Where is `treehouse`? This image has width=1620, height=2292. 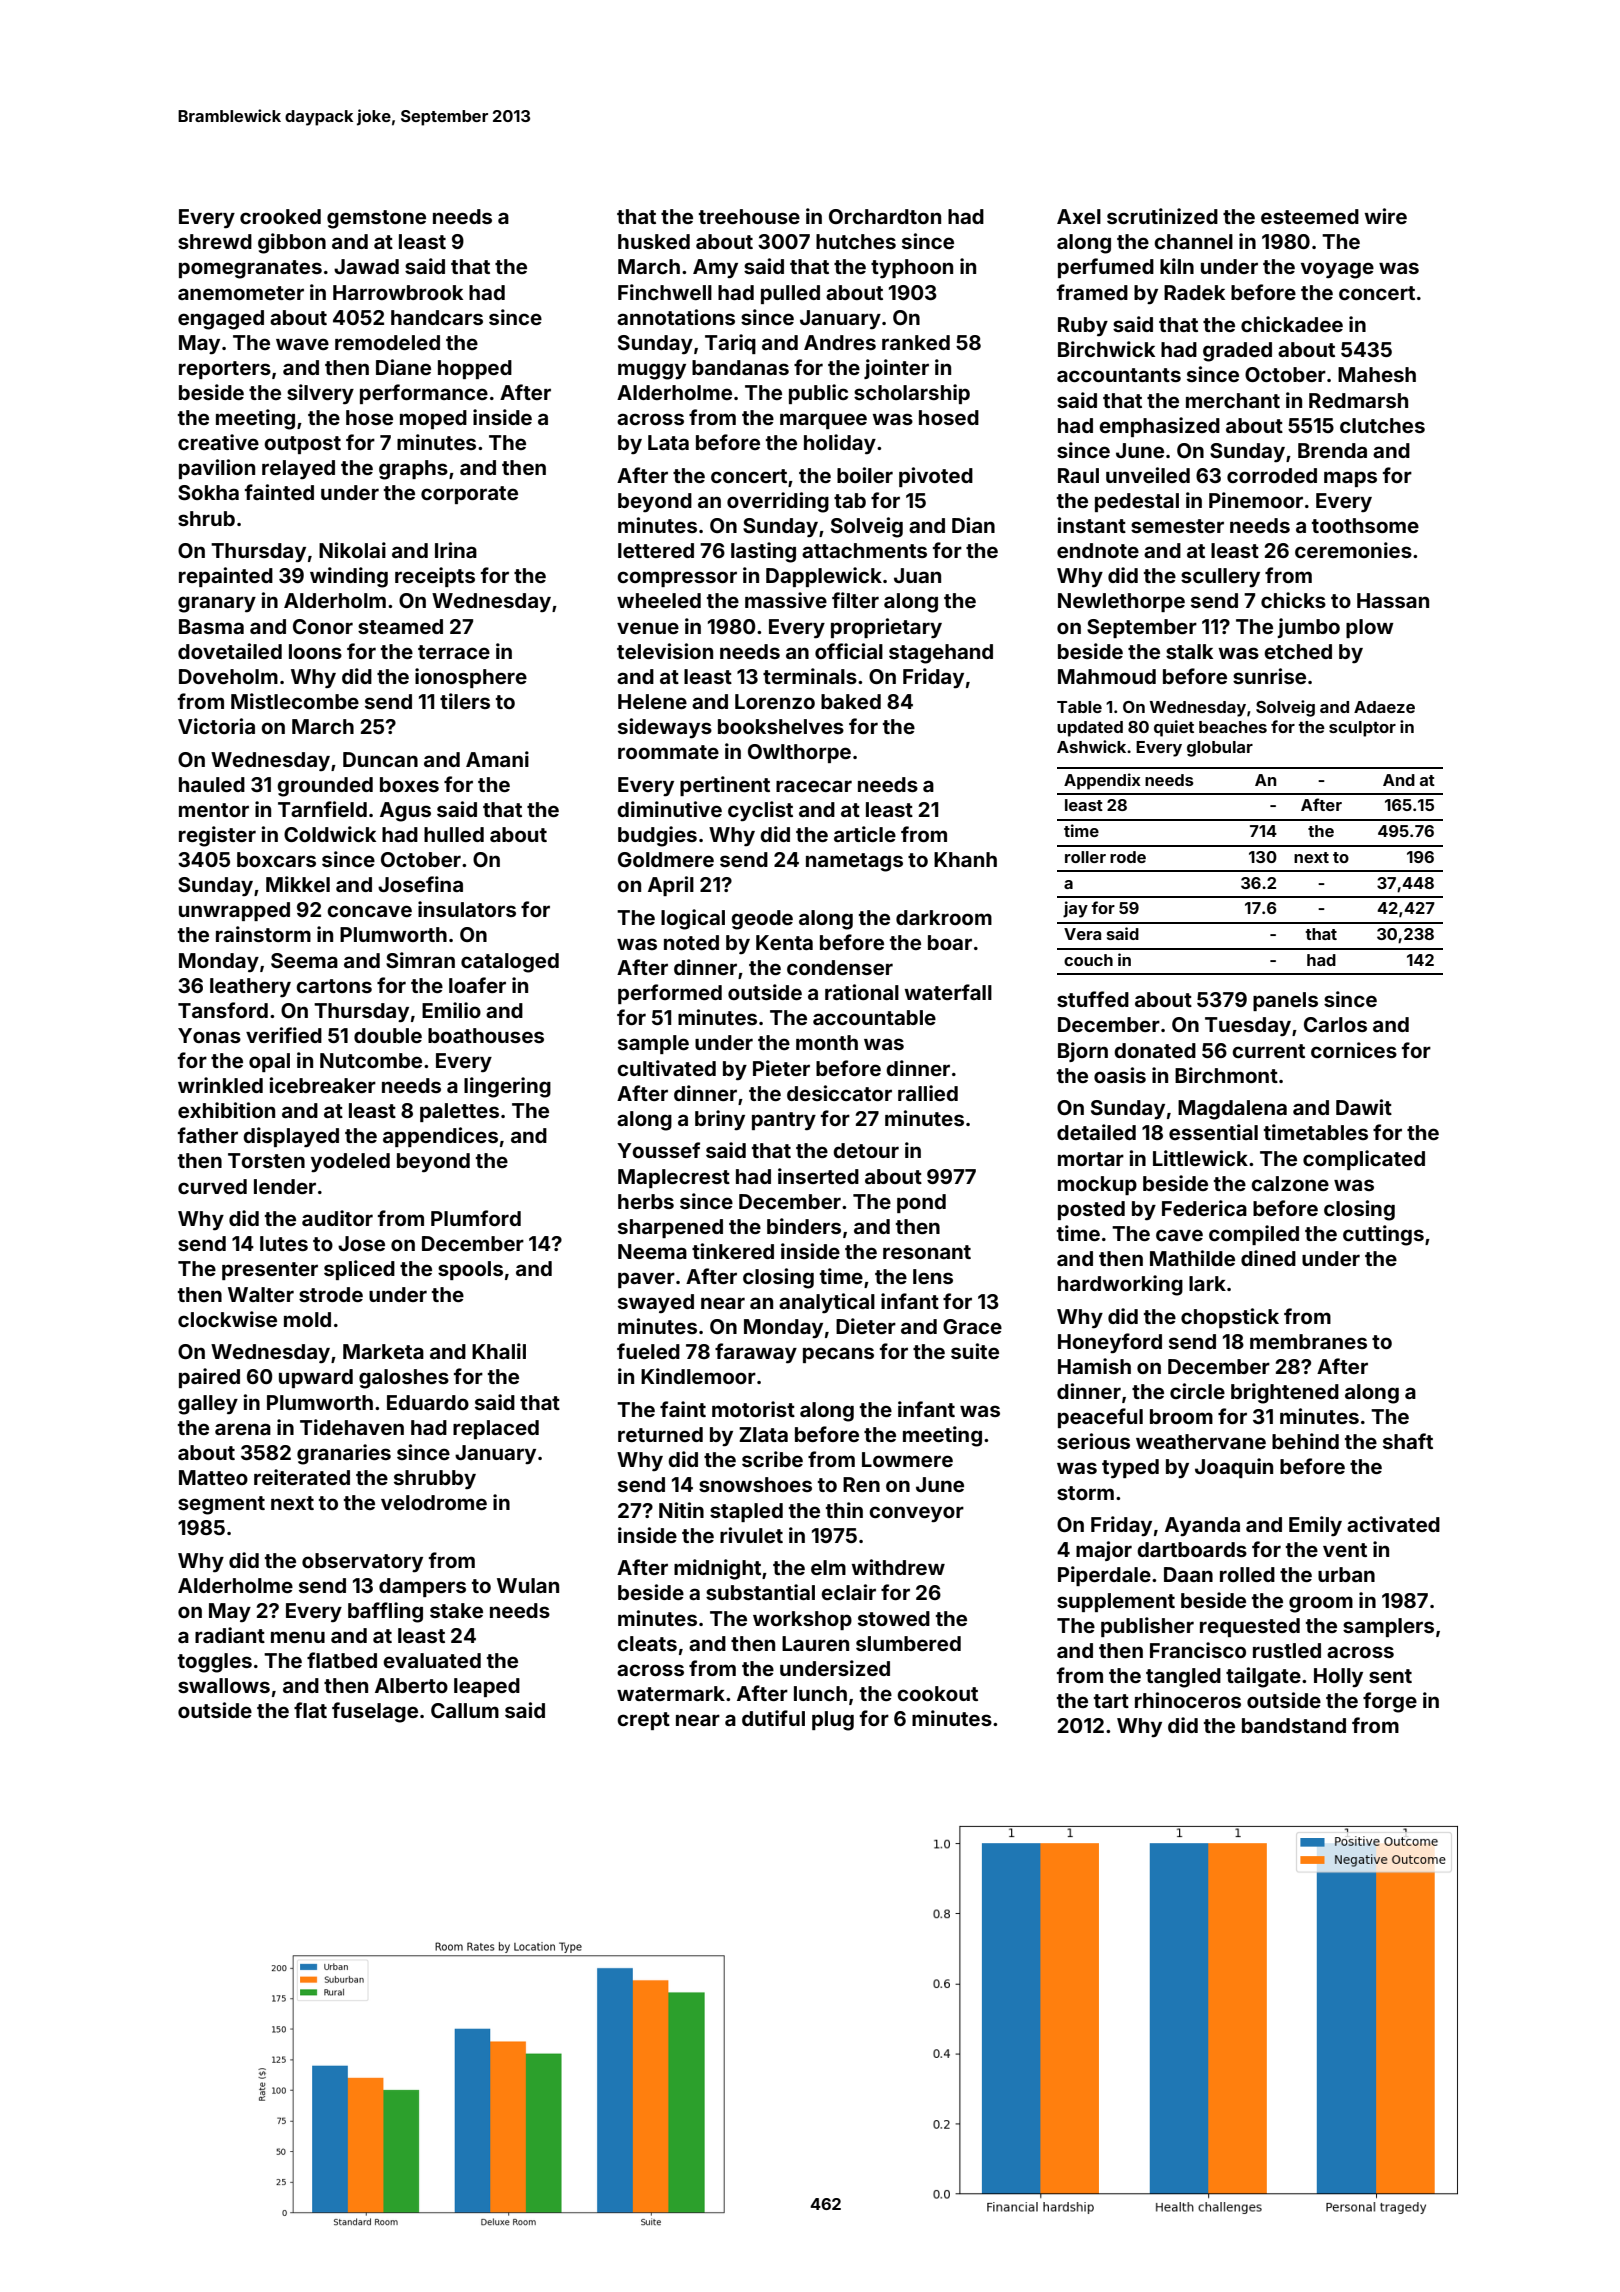
treehouse is located at coordinates (749, 216).
